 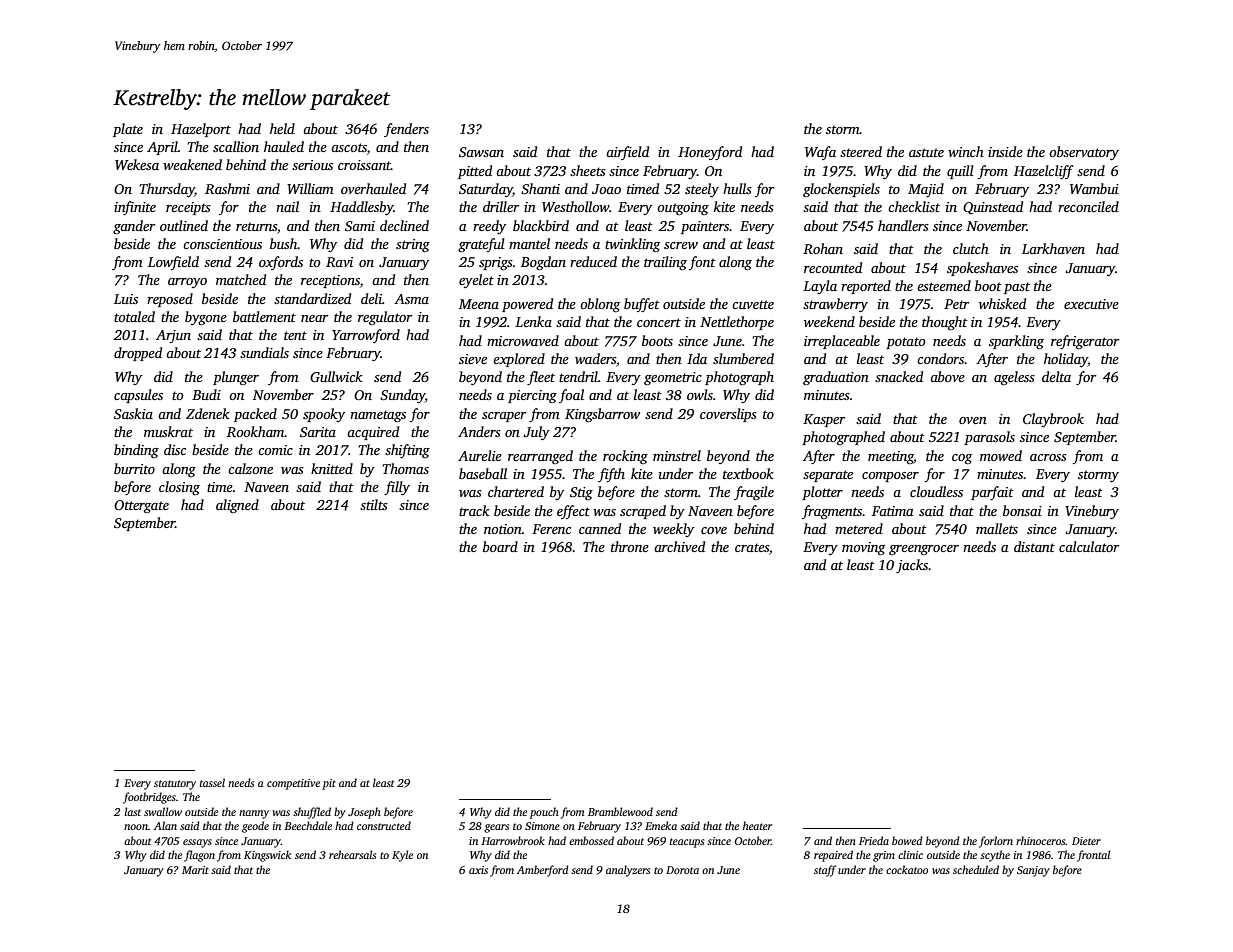 What do you see at coordinates (673, 378) in the document?
I see `geometric` at bounding box center [673, 378].
